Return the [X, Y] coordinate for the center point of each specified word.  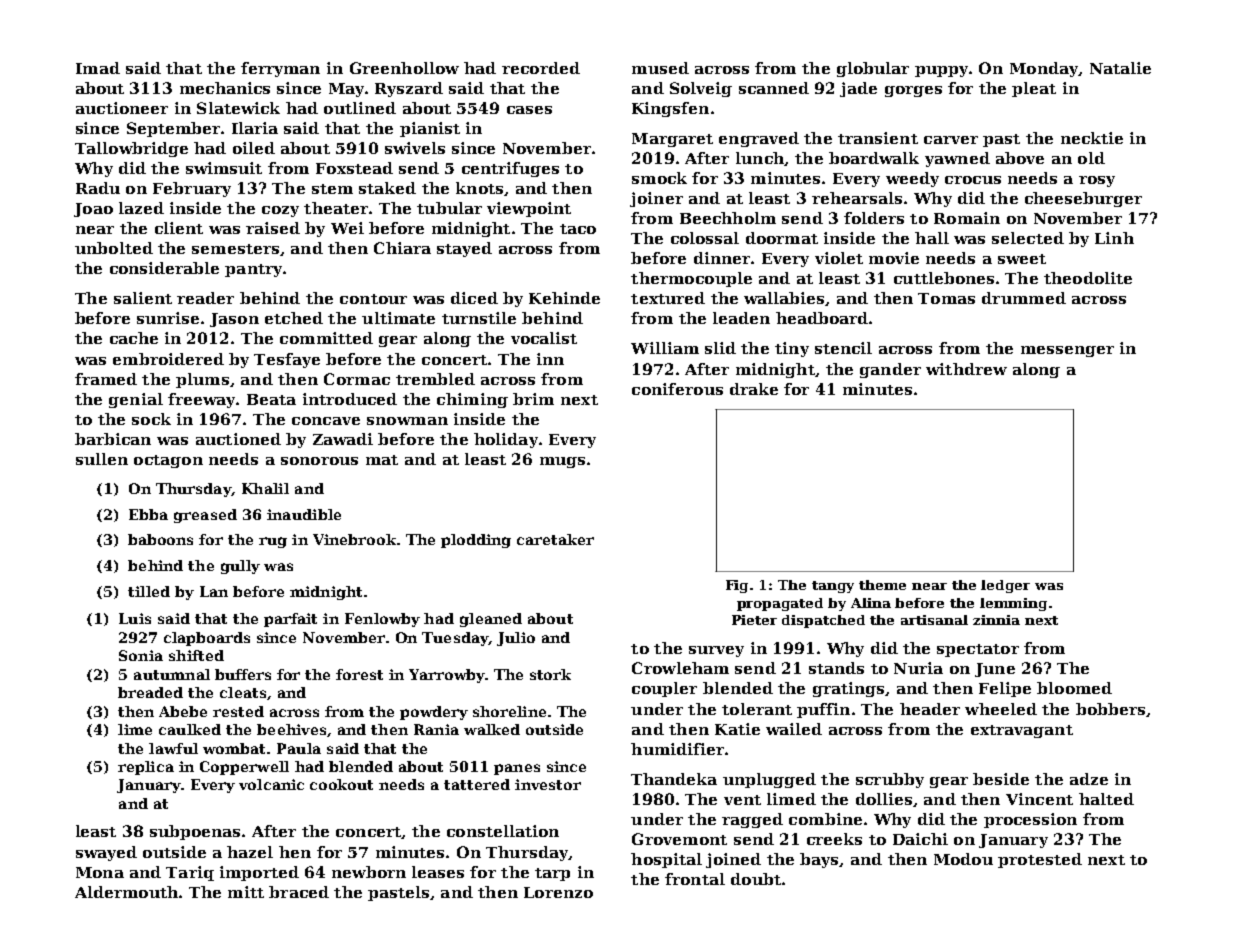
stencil [843, 348]
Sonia [141, 655]
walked [492, 729]
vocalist [544, 338]
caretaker [555, 539]
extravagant [1022, 731]
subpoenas [195, 832]
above [1020, 158]
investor [548, 784]
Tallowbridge [131, 149]
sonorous [319, 461]
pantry [253, 270]
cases [529, 110]
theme [882, 585]
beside [1001, 779]
